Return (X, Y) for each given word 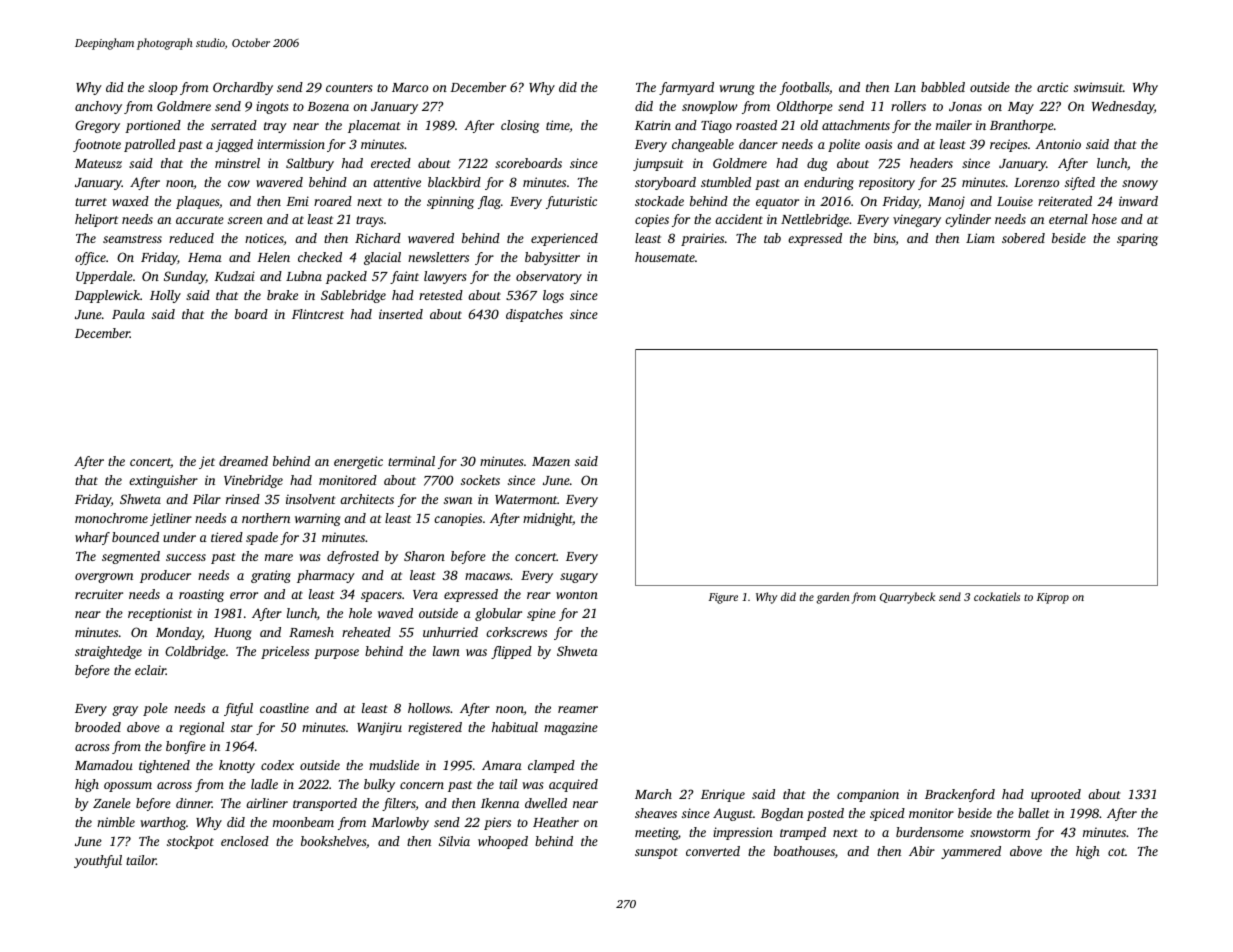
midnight (548, 519)
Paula (128, 314)
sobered (1023, 238)
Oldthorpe (805, 107)
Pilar (207, 499)
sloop (162, 88)
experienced (564, 239)
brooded (98, 727)
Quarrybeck (907, 598)
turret (91, 202)
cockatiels (997, 596)
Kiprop (1053, 598)
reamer (578, 709)
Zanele (112, 803)
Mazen (551, 461)
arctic (1052, 87)
